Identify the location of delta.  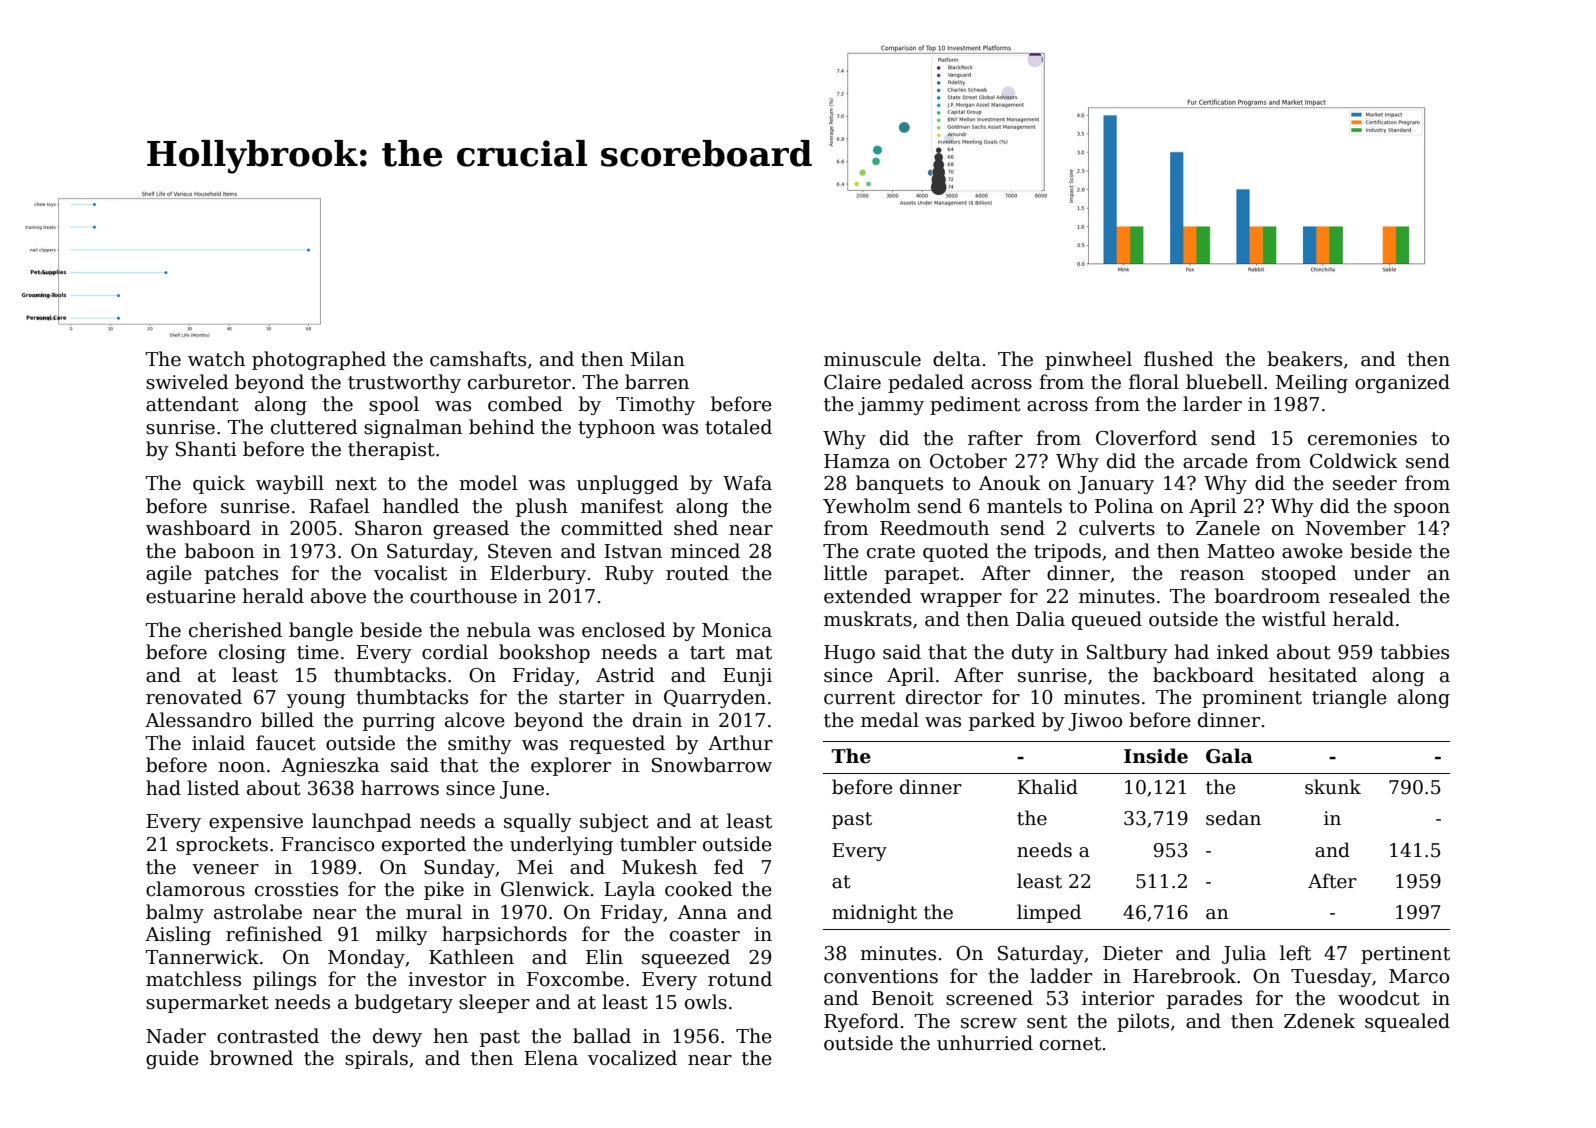
(957, 359).
